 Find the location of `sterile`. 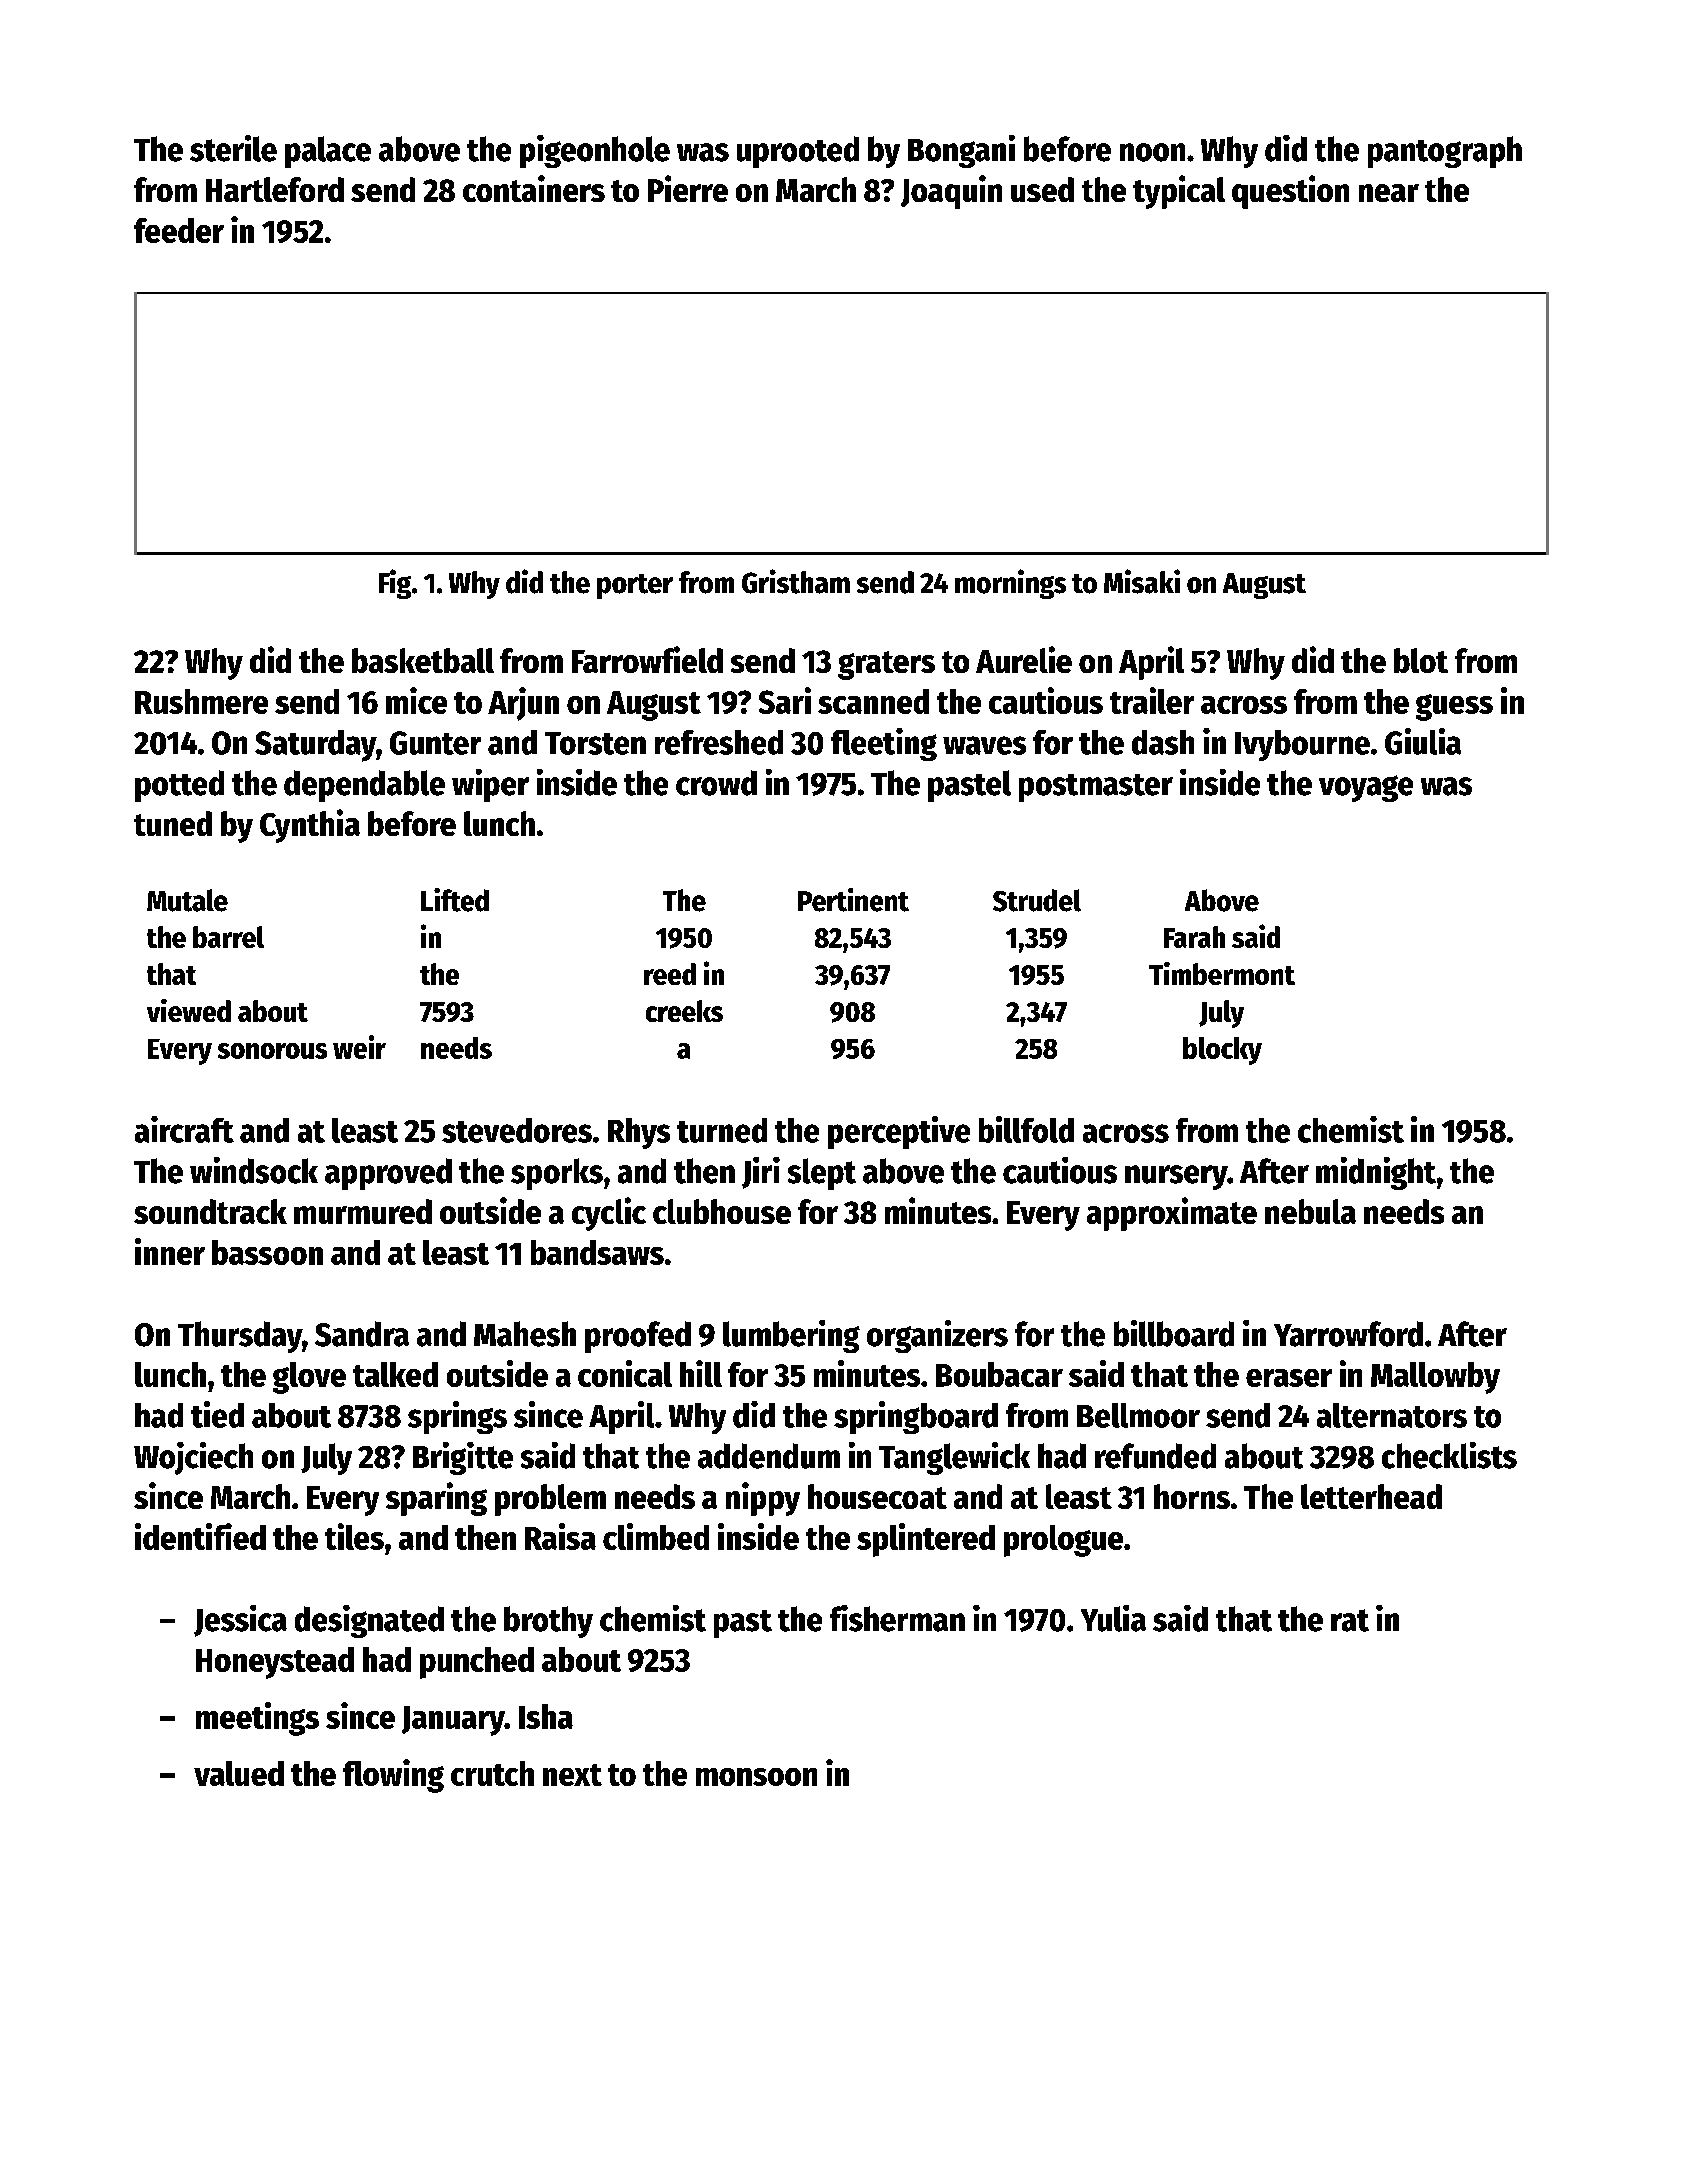

sterile is located at coordinates (233, 148).
